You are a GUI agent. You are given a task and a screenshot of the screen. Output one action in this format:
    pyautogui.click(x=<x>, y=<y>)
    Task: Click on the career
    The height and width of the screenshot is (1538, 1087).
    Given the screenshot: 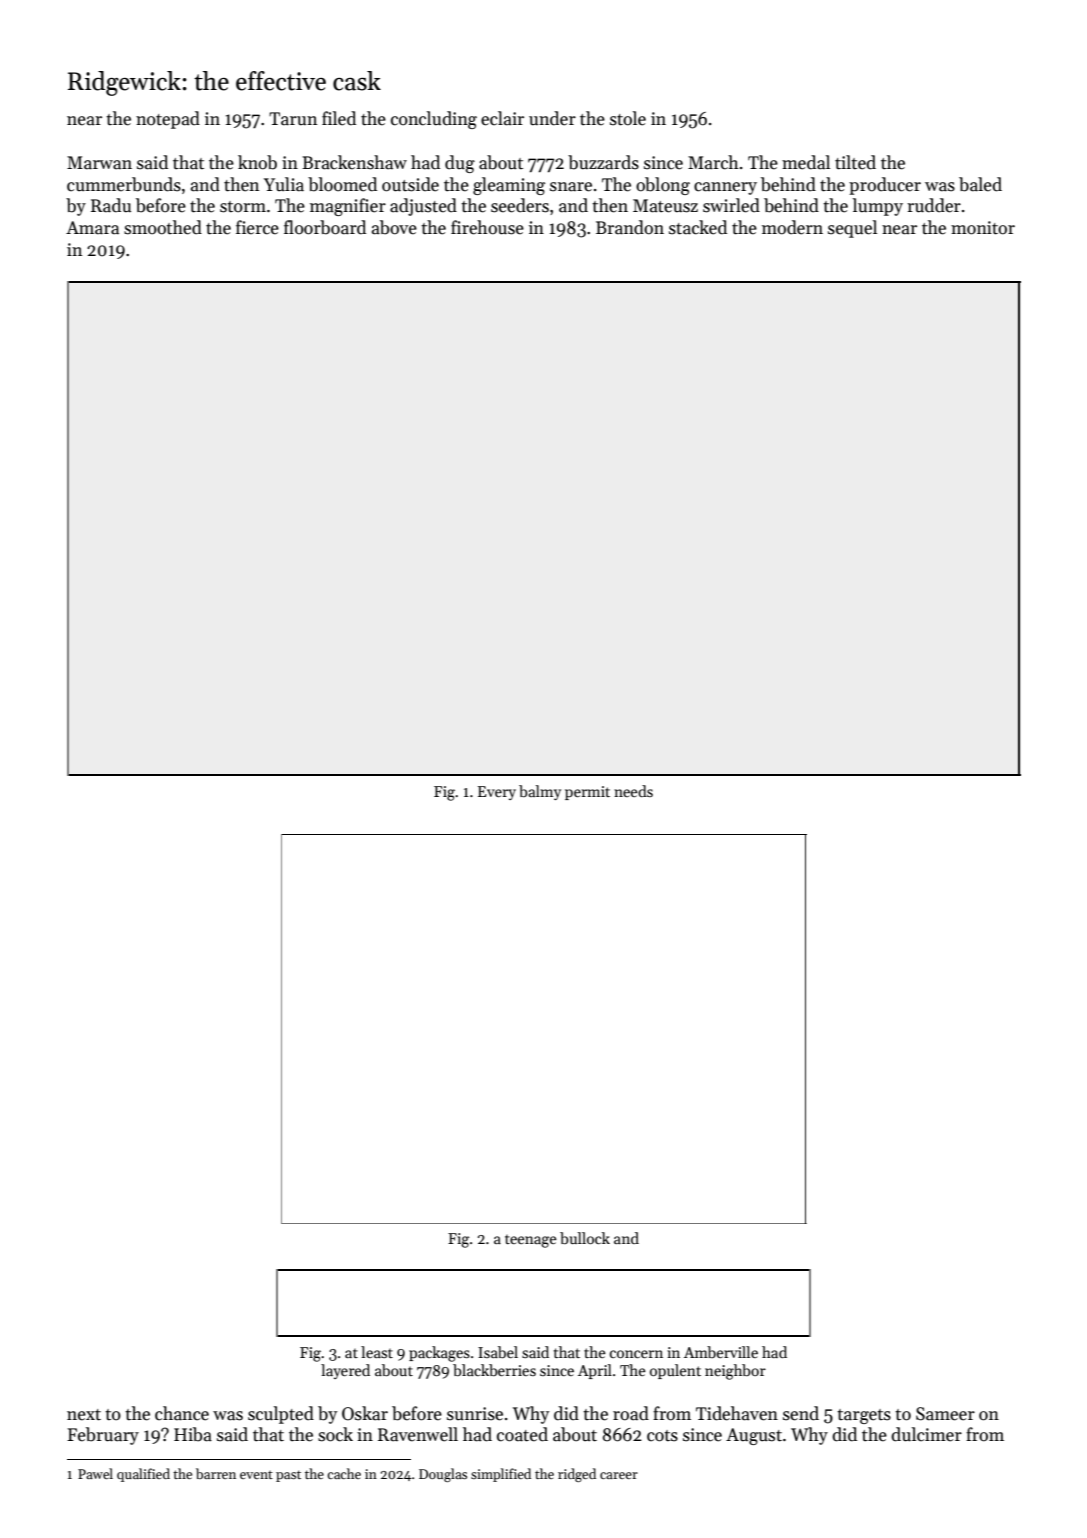 What is the action you would take?
    pyautogui.click(x=619, y=1475)
